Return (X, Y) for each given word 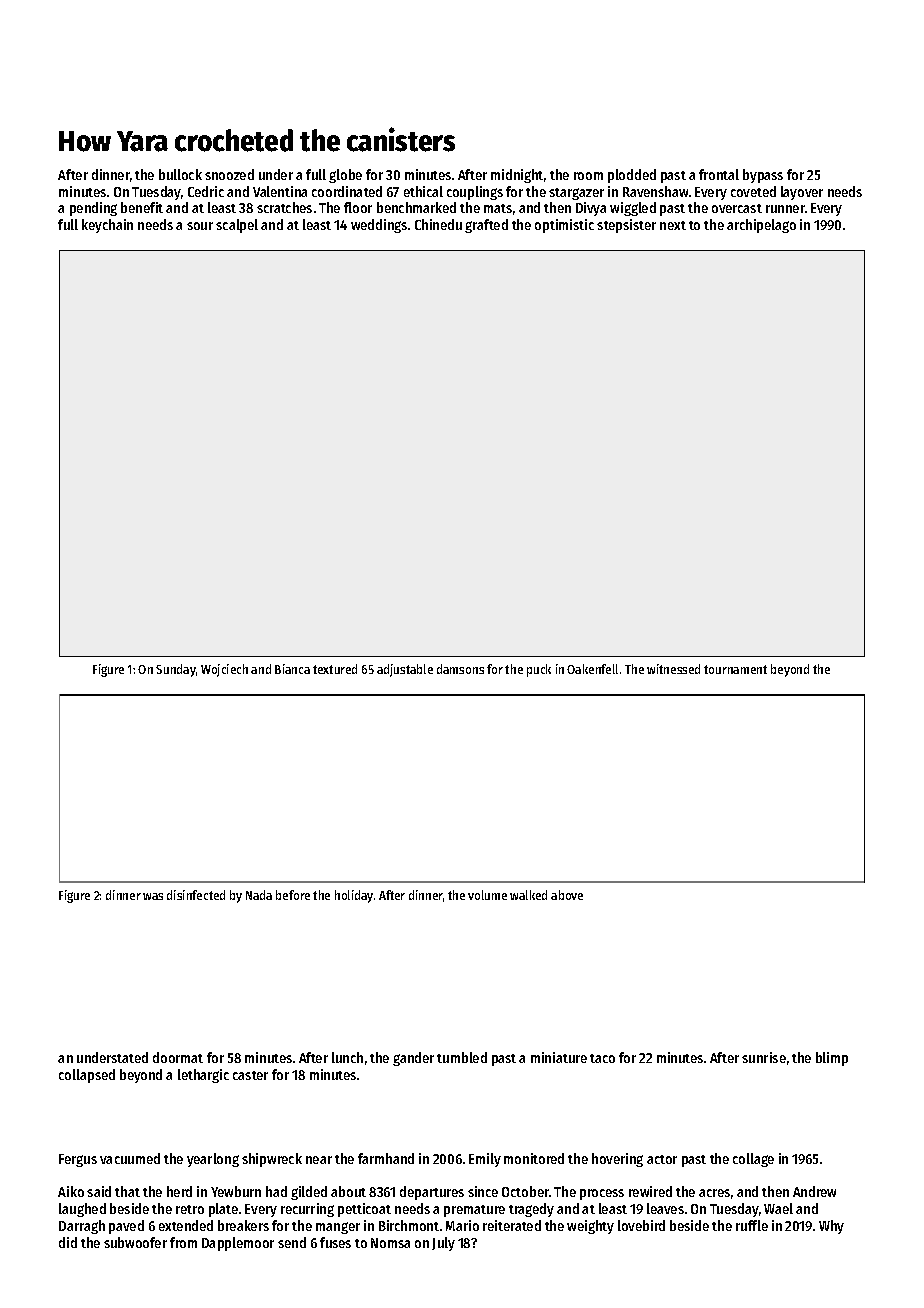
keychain (107, 226)
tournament (735, 669)
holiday (354, 896)
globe (345, 176)
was (153, 896)
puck (539, 670)
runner (785, 209)
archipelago (761, 226)
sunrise (764, 1057)
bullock (180, 174)
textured (335, 669)
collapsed (87, 1076)
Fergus (78, 1160)
